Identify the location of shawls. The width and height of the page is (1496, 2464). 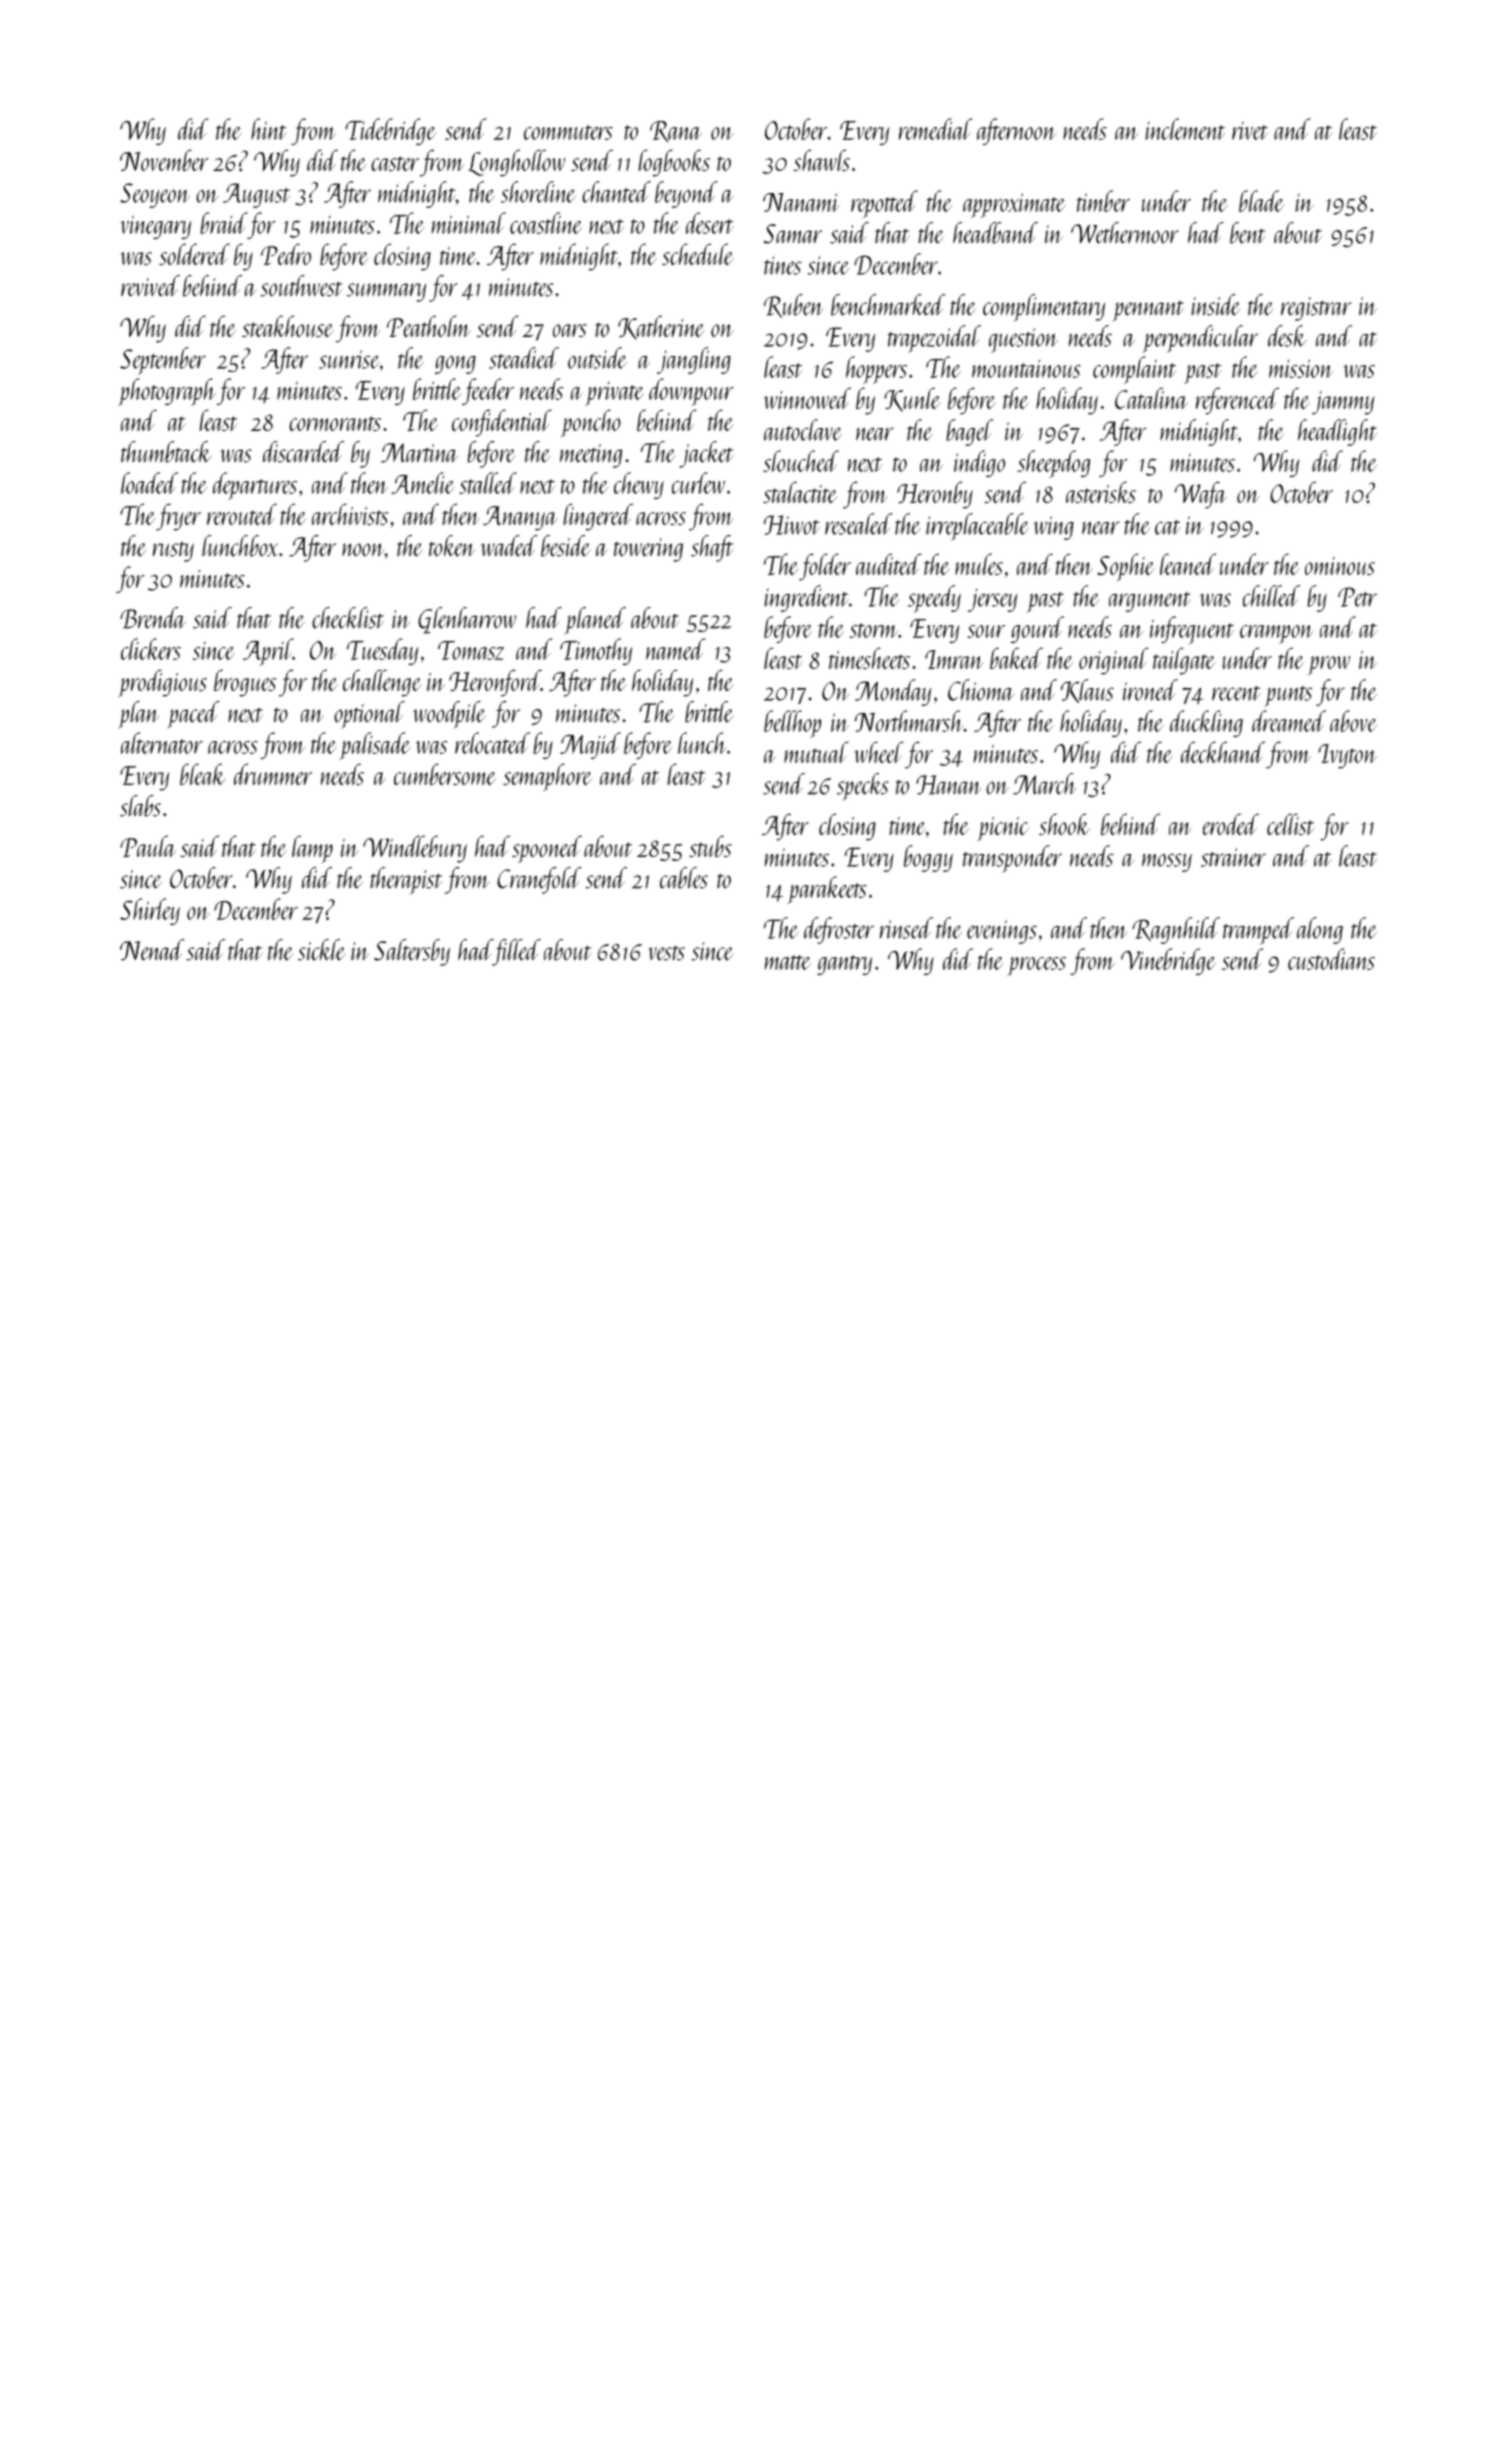
(821, 160).
